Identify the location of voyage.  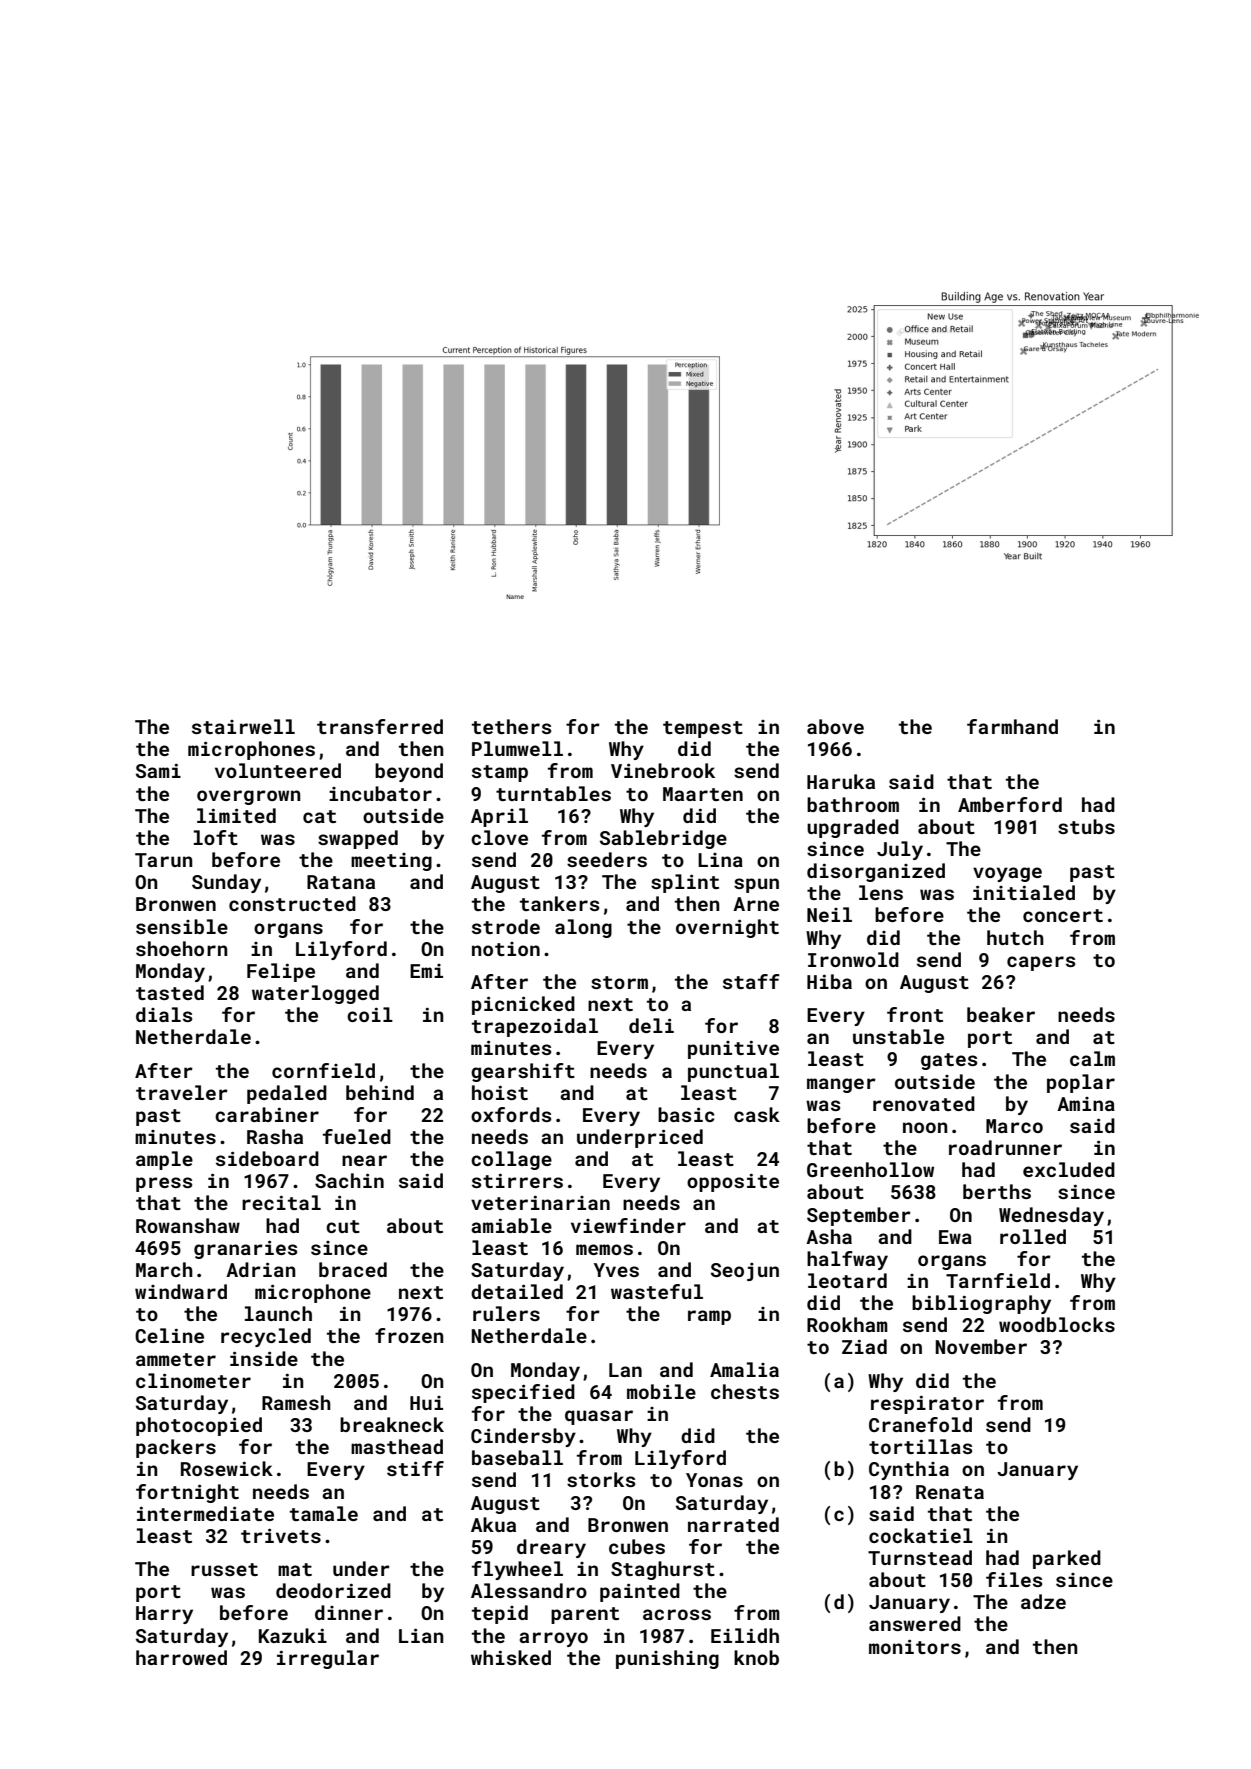
(1007, 874).
